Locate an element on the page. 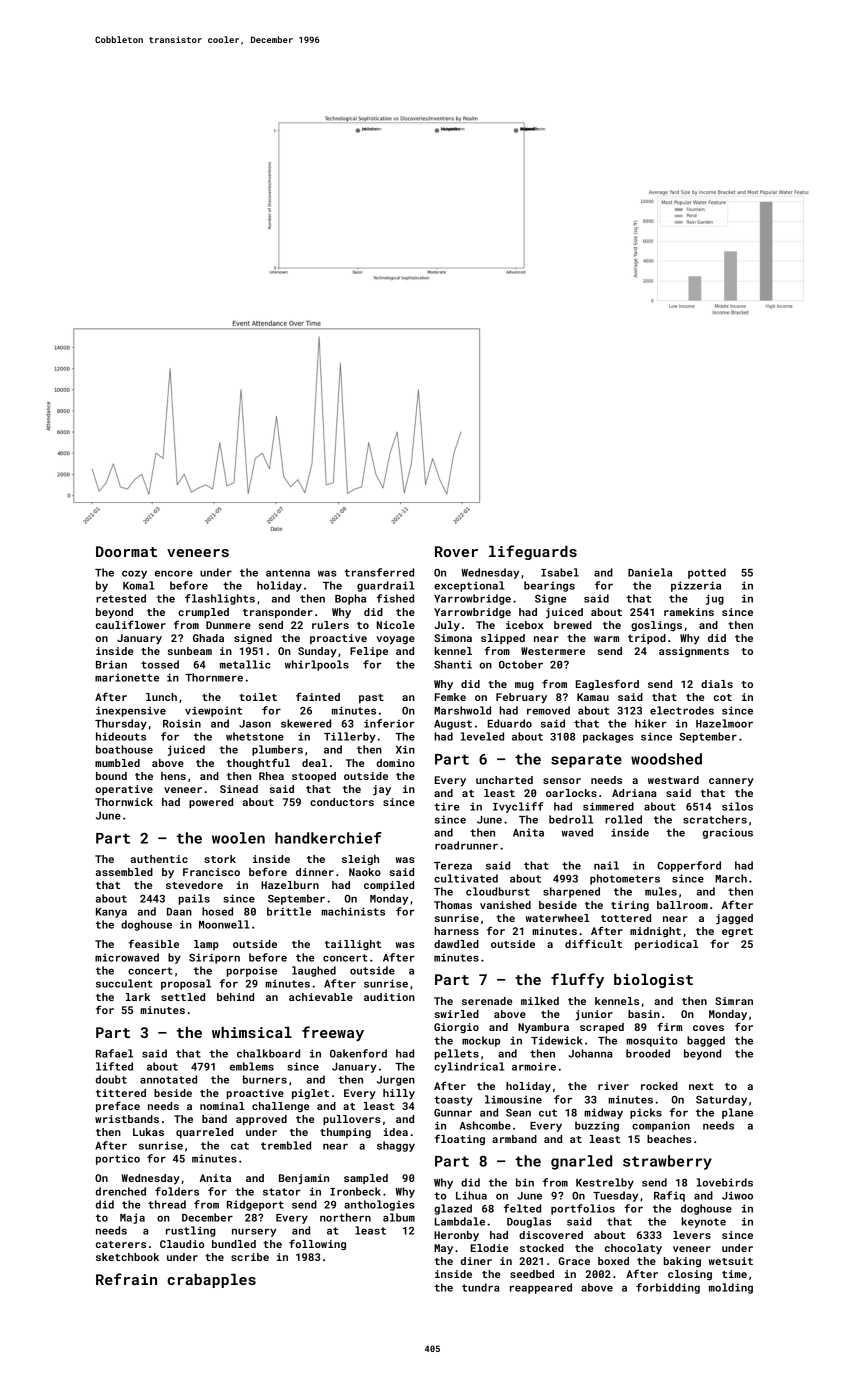 Image resolution: width=849 pixels, height=1400 pixels. flashlights is located at coordinates (220, 599).
